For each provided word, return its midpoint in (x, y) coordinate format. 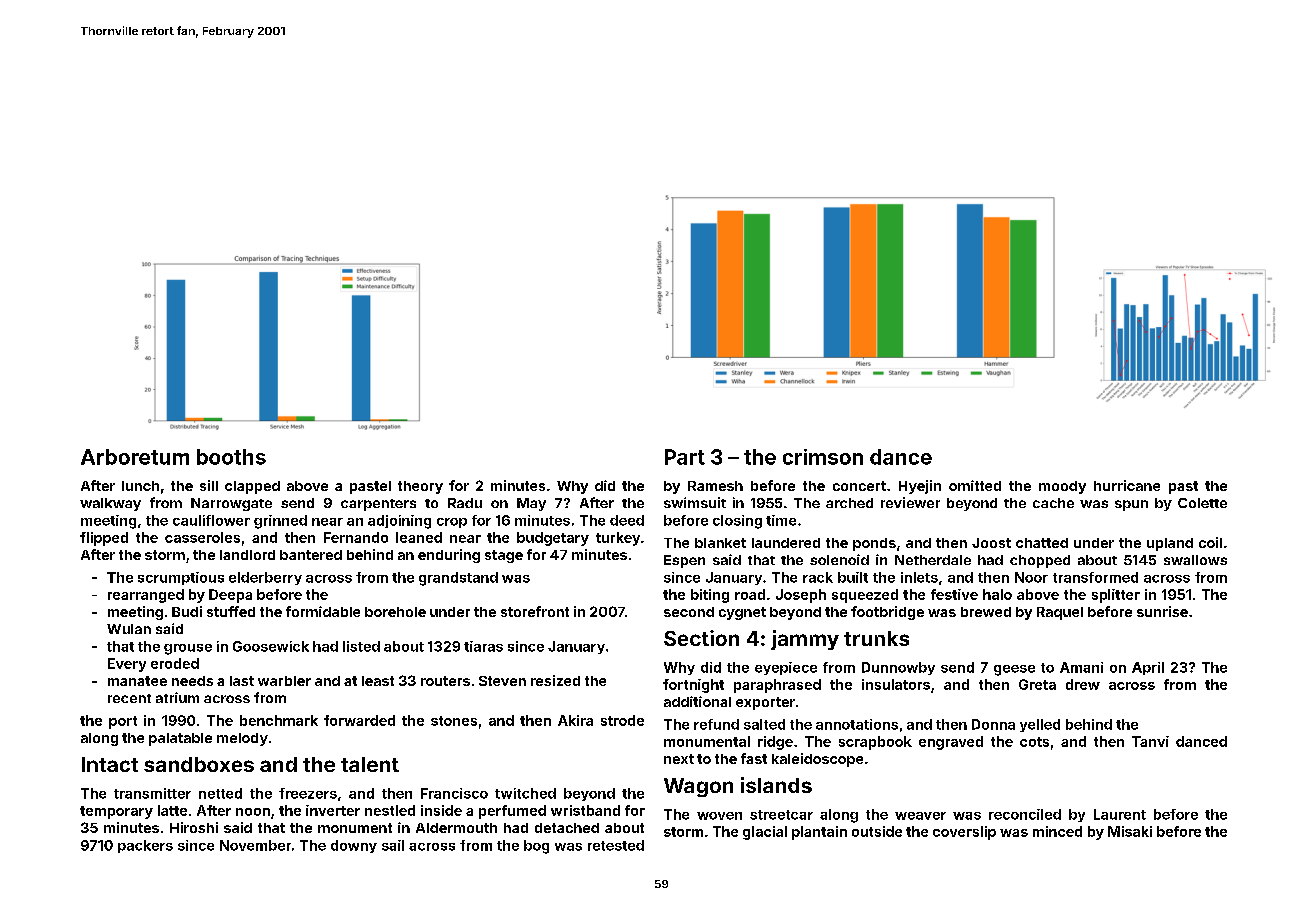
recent (129, 698)
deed (627, 520)
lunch (140, 486)
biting (710, 596)
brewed (986, 612)
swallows (1195, 560)
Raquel (1060, 613)
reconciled (1025, 814)
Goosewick (271, 646)
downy (354, 846)
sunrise (1162, 611)
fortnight (693, 686)
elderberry (265, 578)
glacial (765, 833)
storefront (535, 611)
